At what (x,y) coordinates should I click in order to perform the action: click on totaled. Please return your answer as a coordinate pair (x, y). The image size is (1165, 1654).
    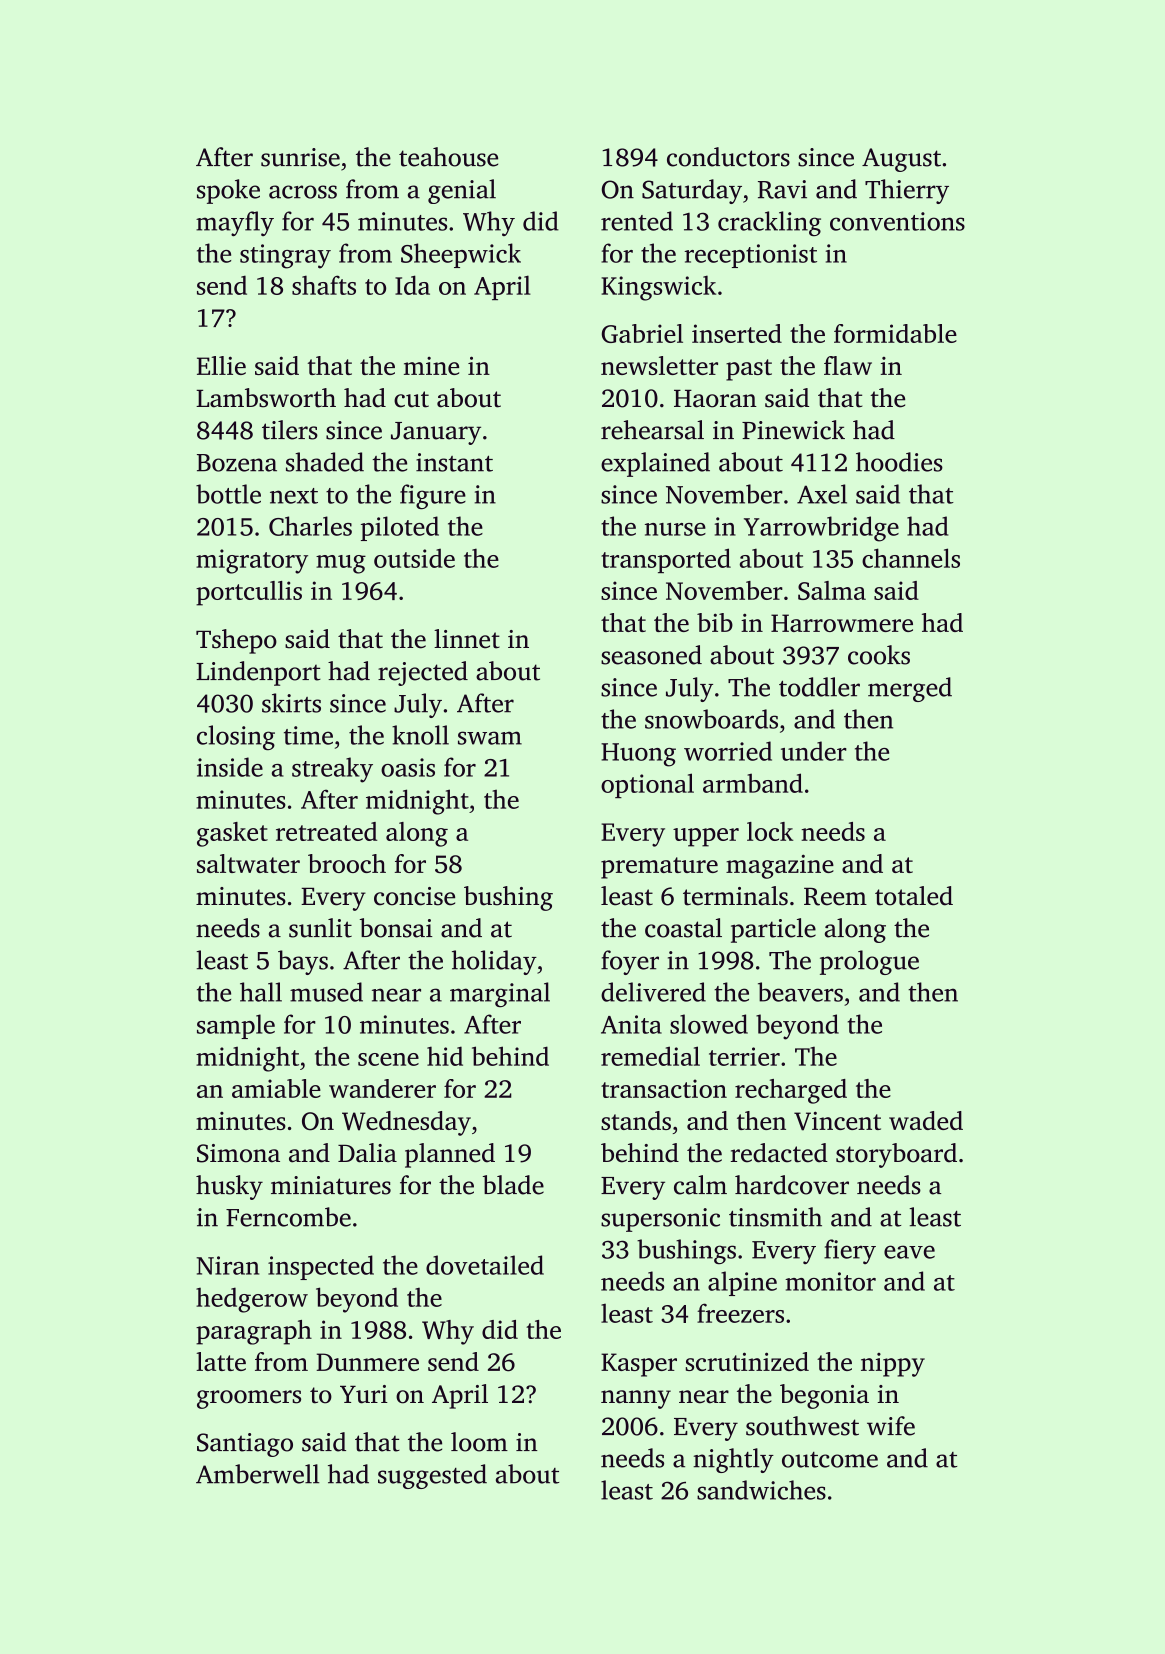
    Looking at the image, I should click on (914, 896).
